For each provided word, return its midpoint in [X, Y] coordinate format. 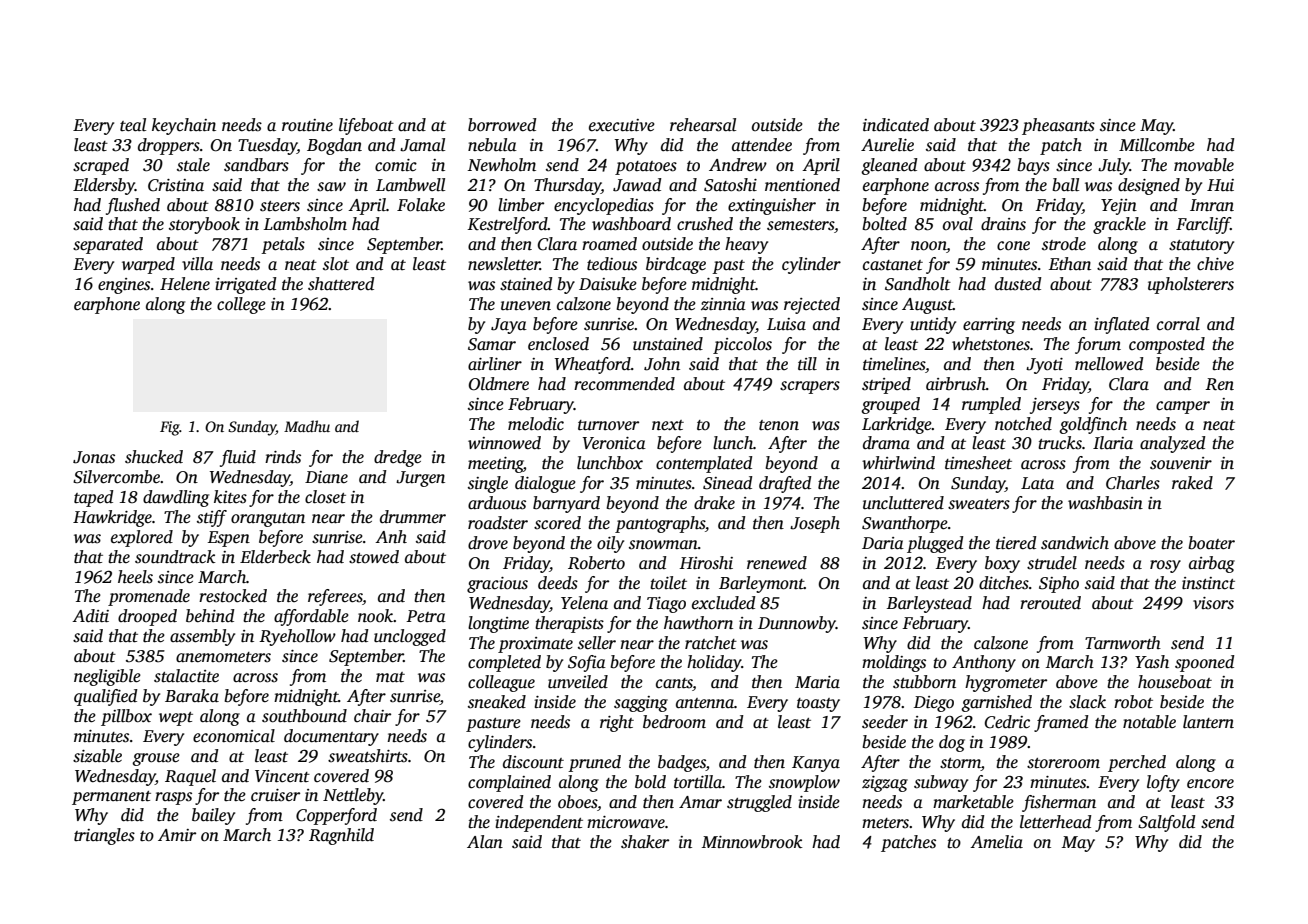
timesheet [978, 463]
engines [124, 286]
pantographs [660, 524]
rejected [812, 305]
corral [1178, 324]
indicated [896, 125]
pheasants [1058, 126]
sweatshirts [368, 756]
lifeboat [366, 126]
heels [135, 576]
